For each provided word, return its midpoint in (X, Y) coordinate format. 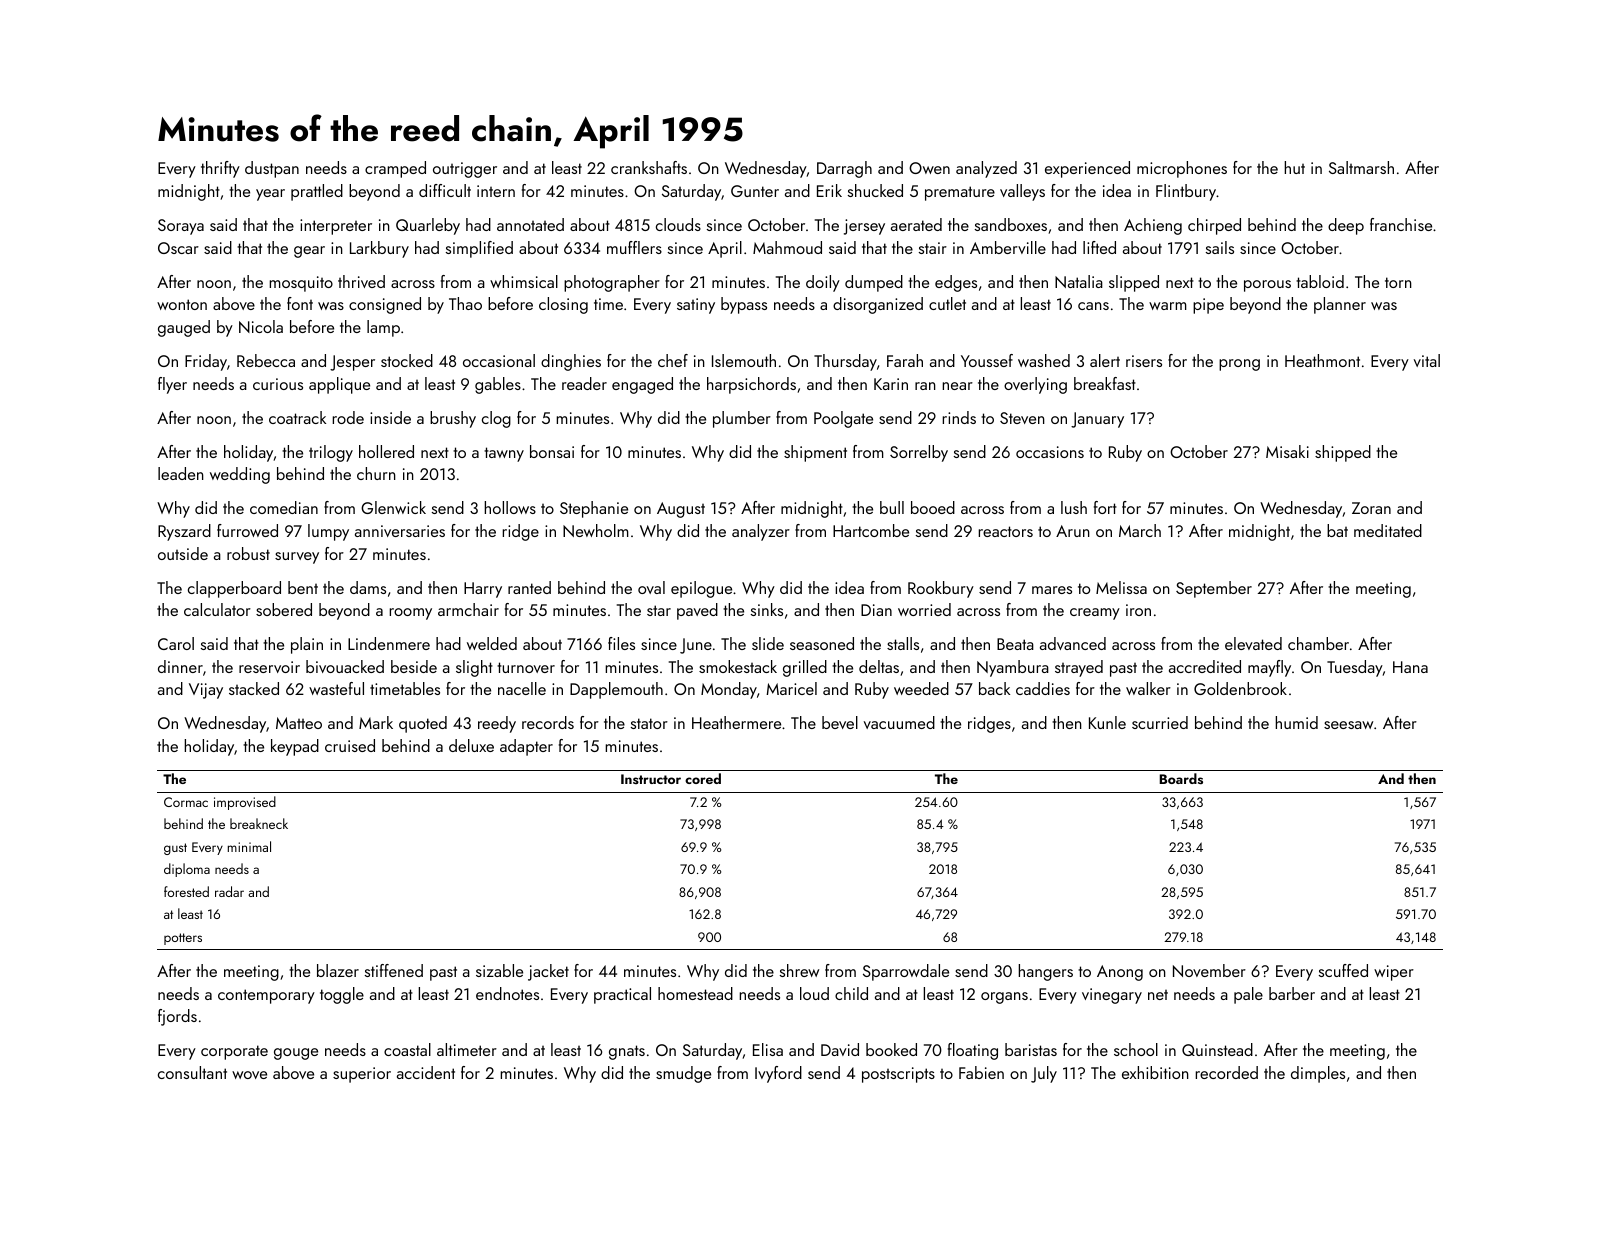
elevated (1253, 643)
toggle (342, 995)
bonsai (552, 451)
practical (622, 995)
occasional (499, 360)
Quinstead (1217, 1049)
